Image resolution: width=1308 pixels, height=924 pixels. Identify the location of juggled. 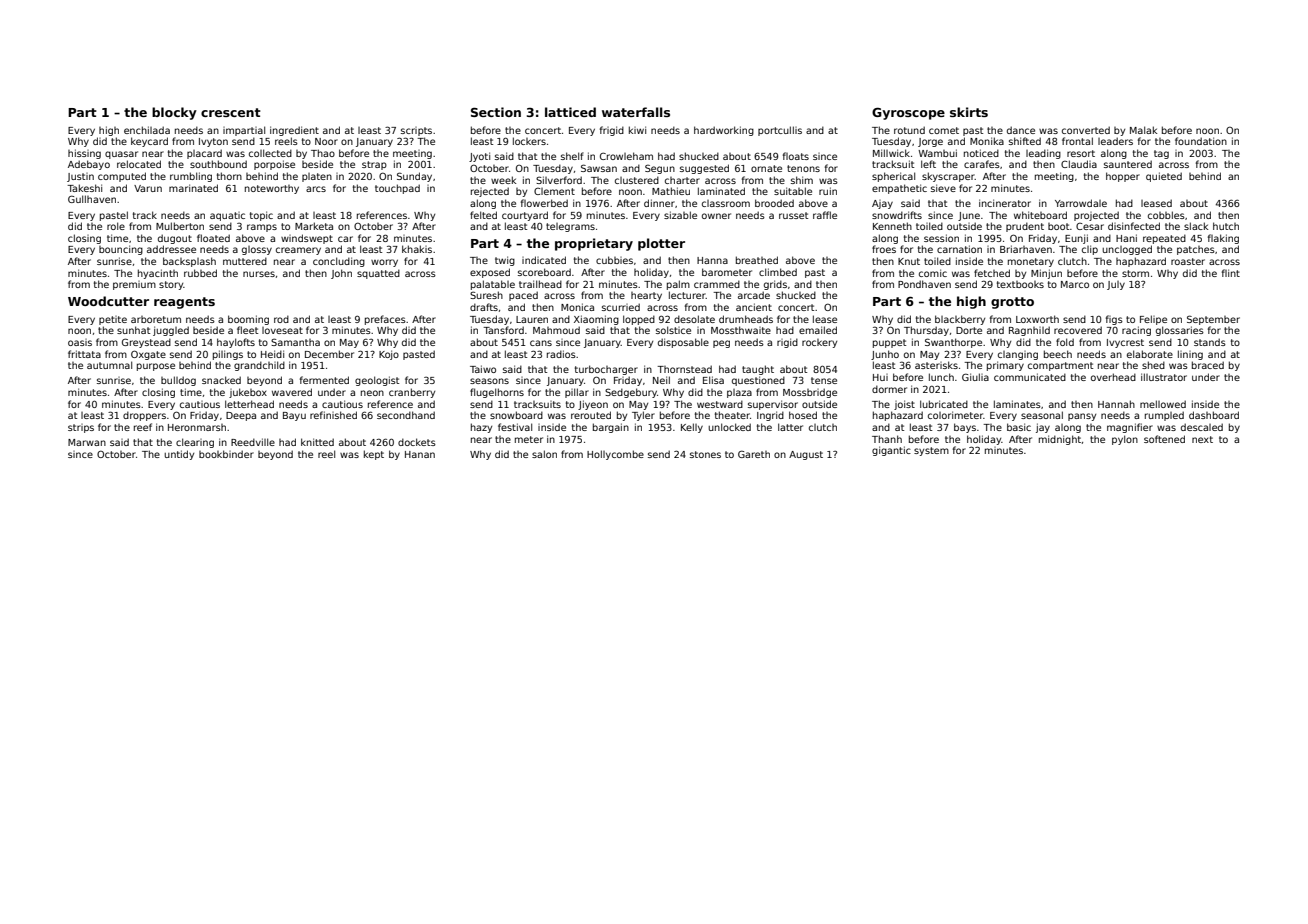
(171, 331).
